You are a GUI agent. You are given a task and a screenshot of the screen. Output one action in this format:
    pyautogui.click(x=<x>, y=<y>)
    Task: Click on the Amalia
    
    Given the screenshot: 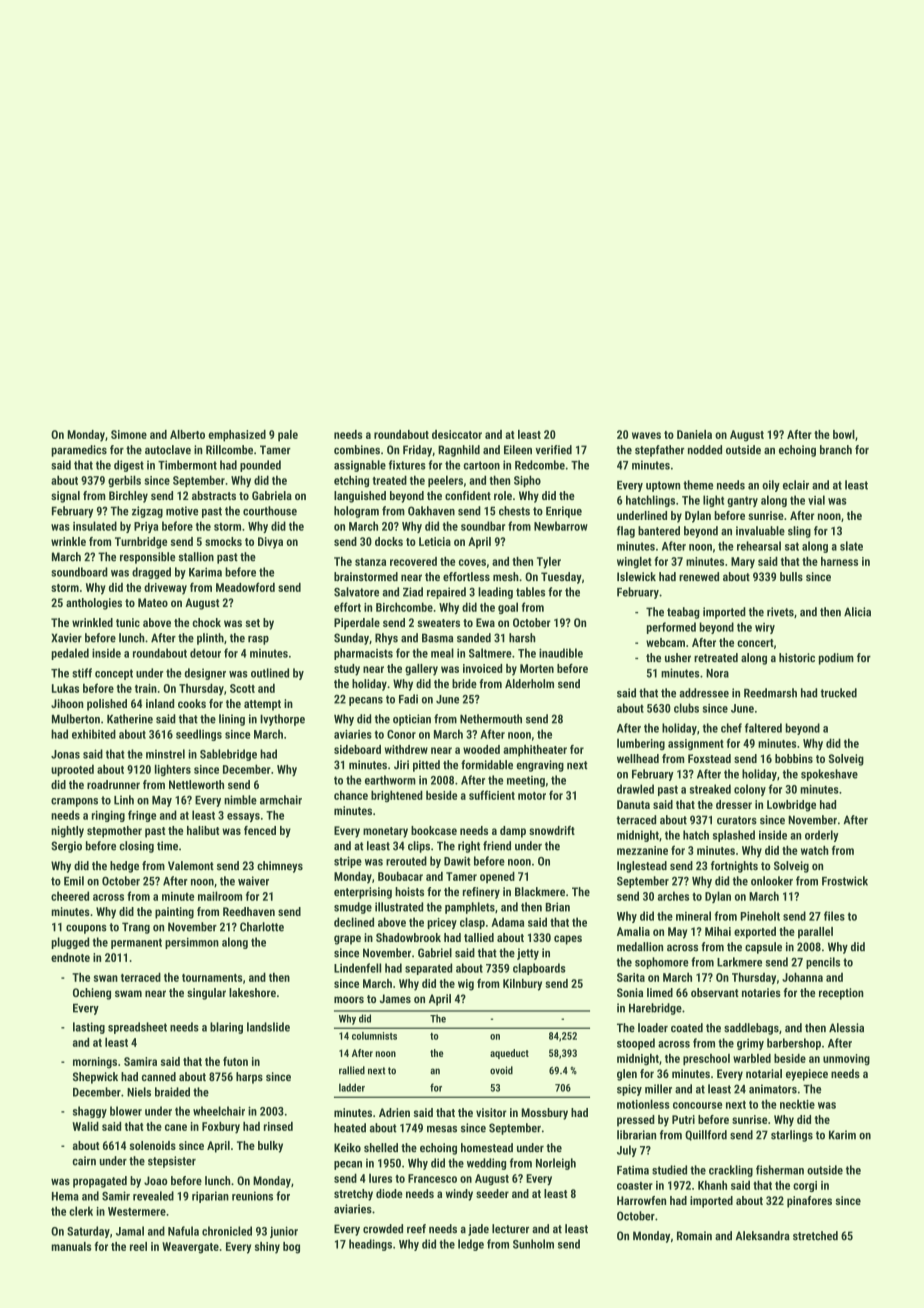 What is the action you would take?
    pyautogui.click(x=633, y=931)
